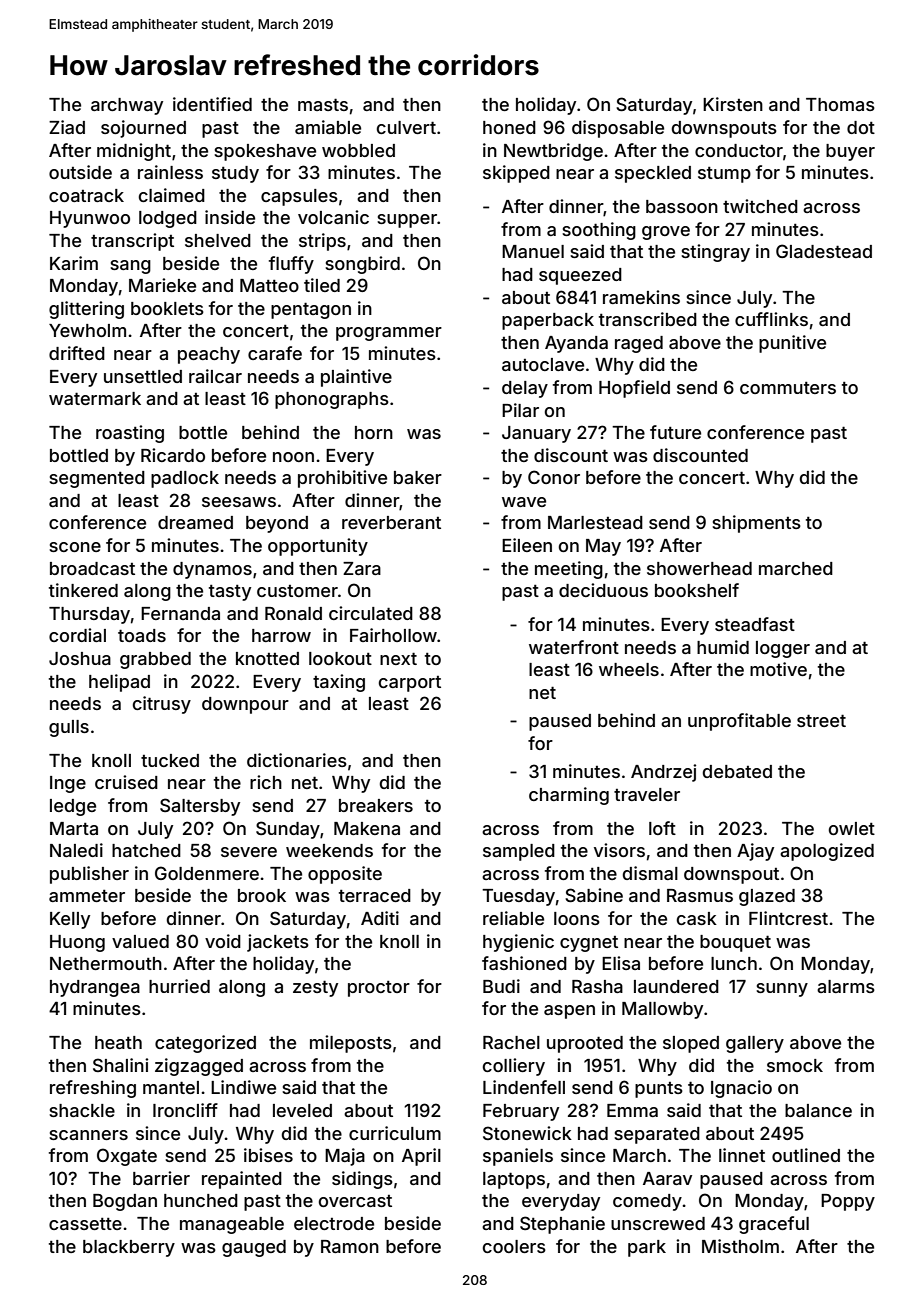 Image resolution: width=924 pixels, height=1314 pixels. I want to click on honed, so click(509, 127).
